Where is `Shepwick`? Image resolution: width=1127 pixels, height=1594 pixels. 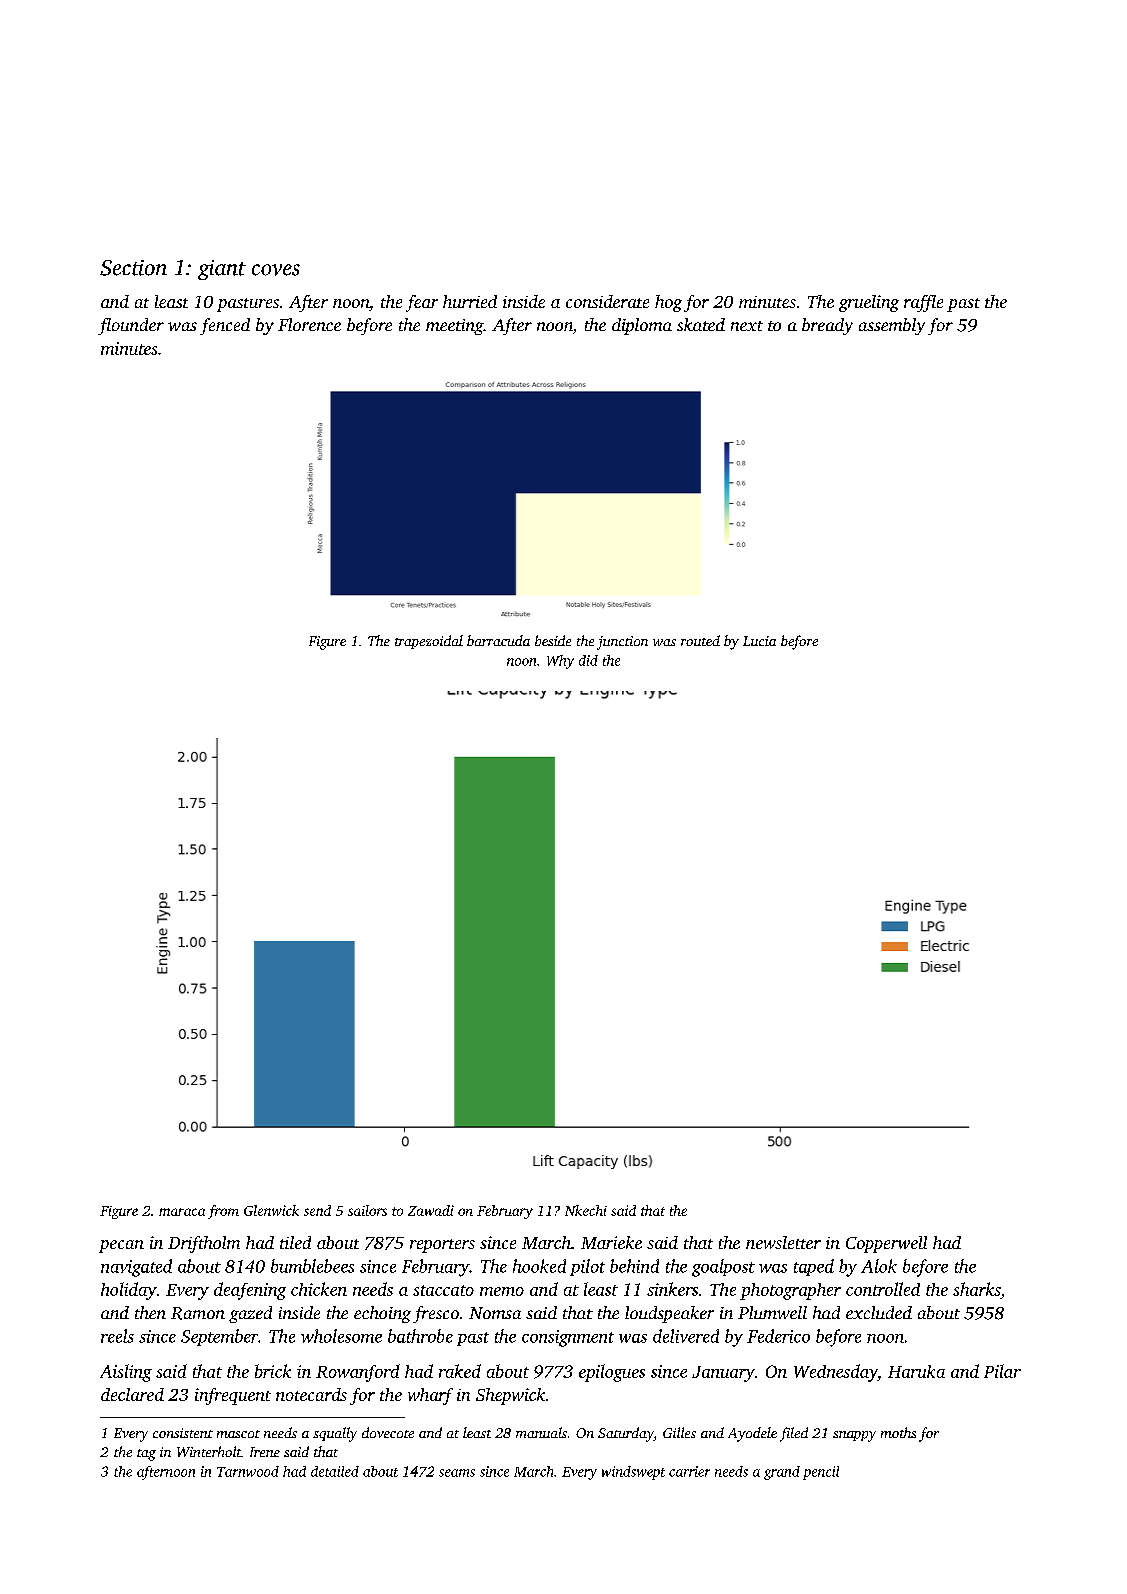
Shepwick is located at coordinates (510, 1396).
